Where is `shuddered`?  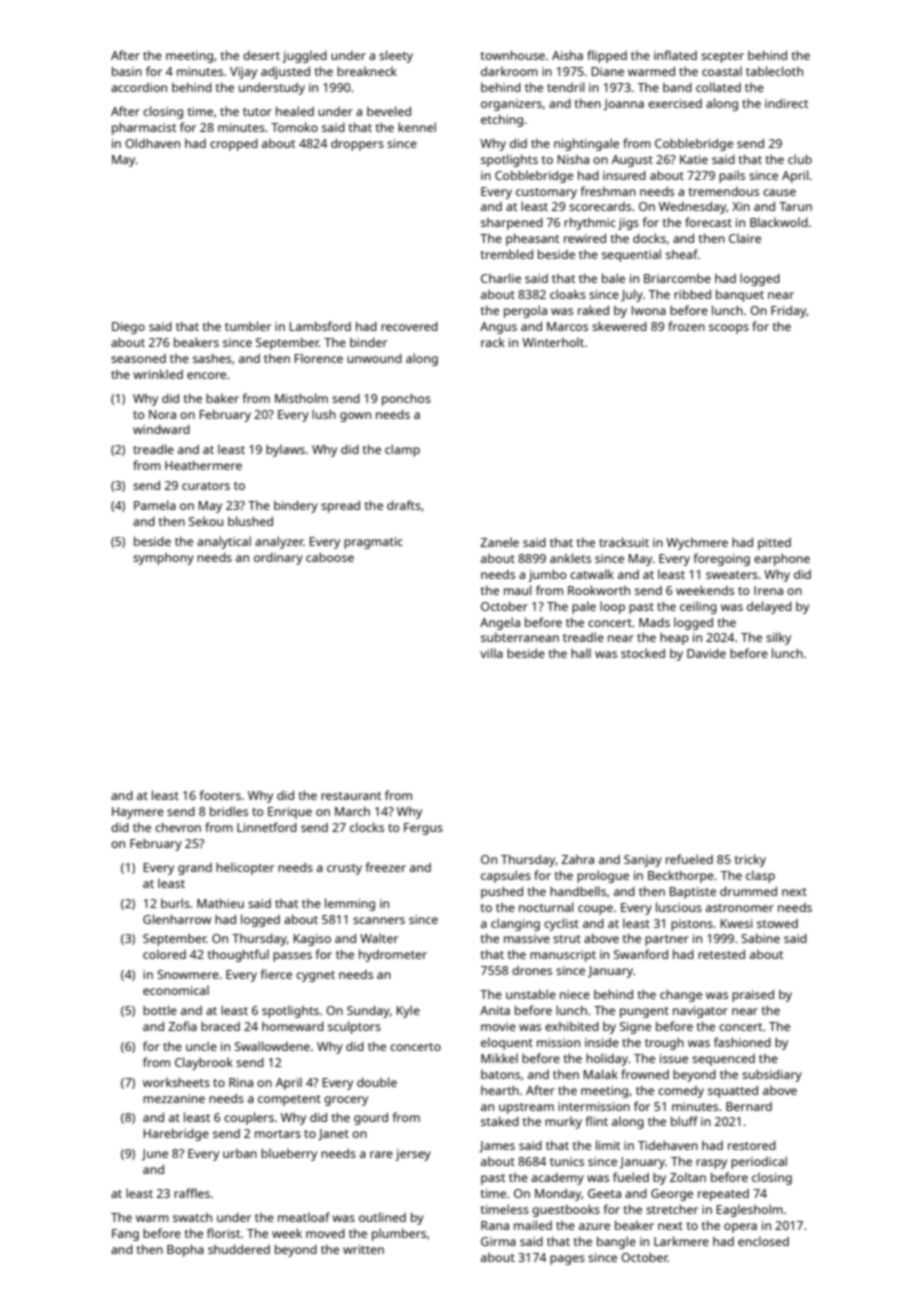 shuddered is located at coordinates (239, 1249).
